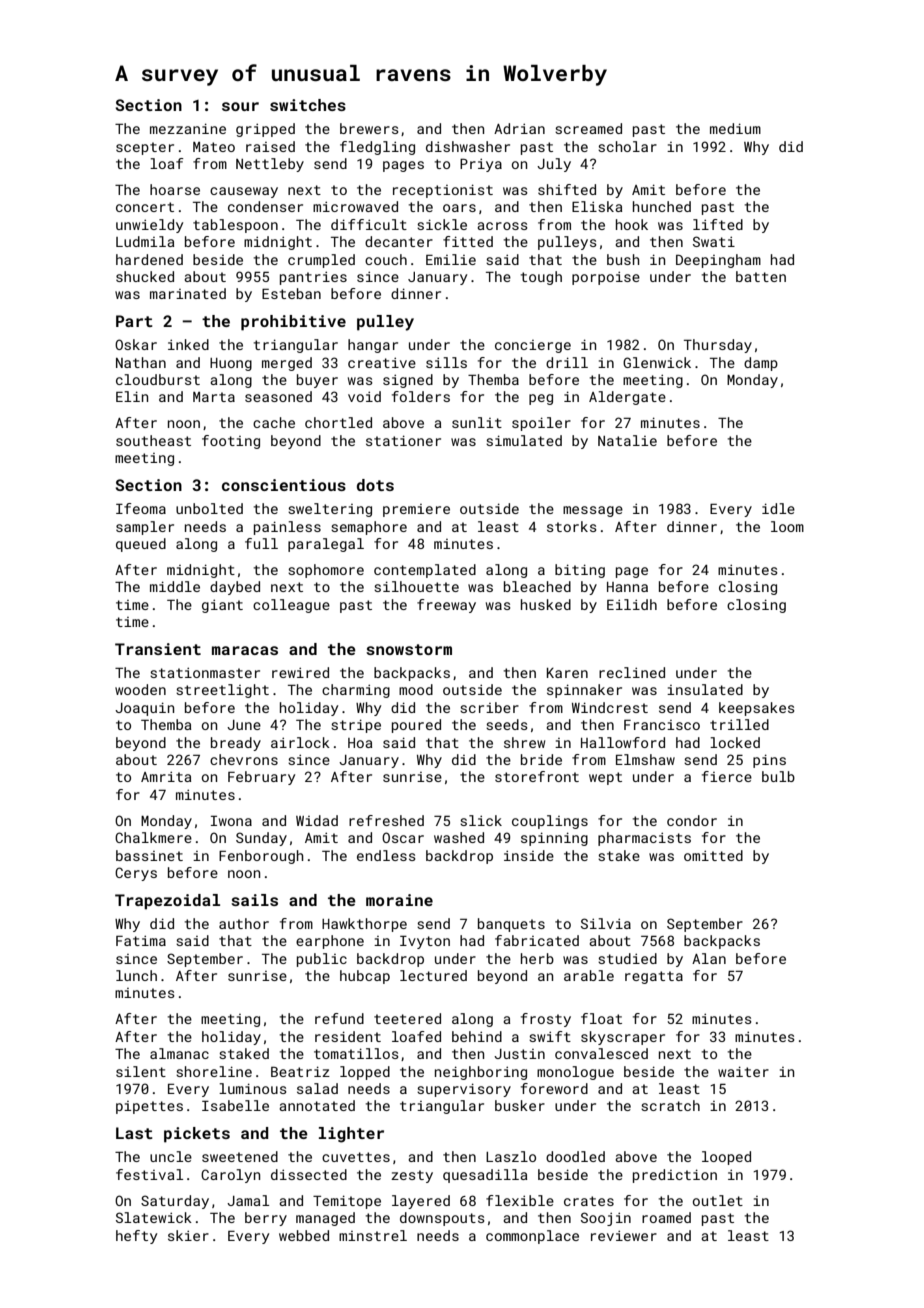 The width and height of the page is (924, 1308). Describe the element at coordinates (240, 106) in the page. I see `sour` at that location.
